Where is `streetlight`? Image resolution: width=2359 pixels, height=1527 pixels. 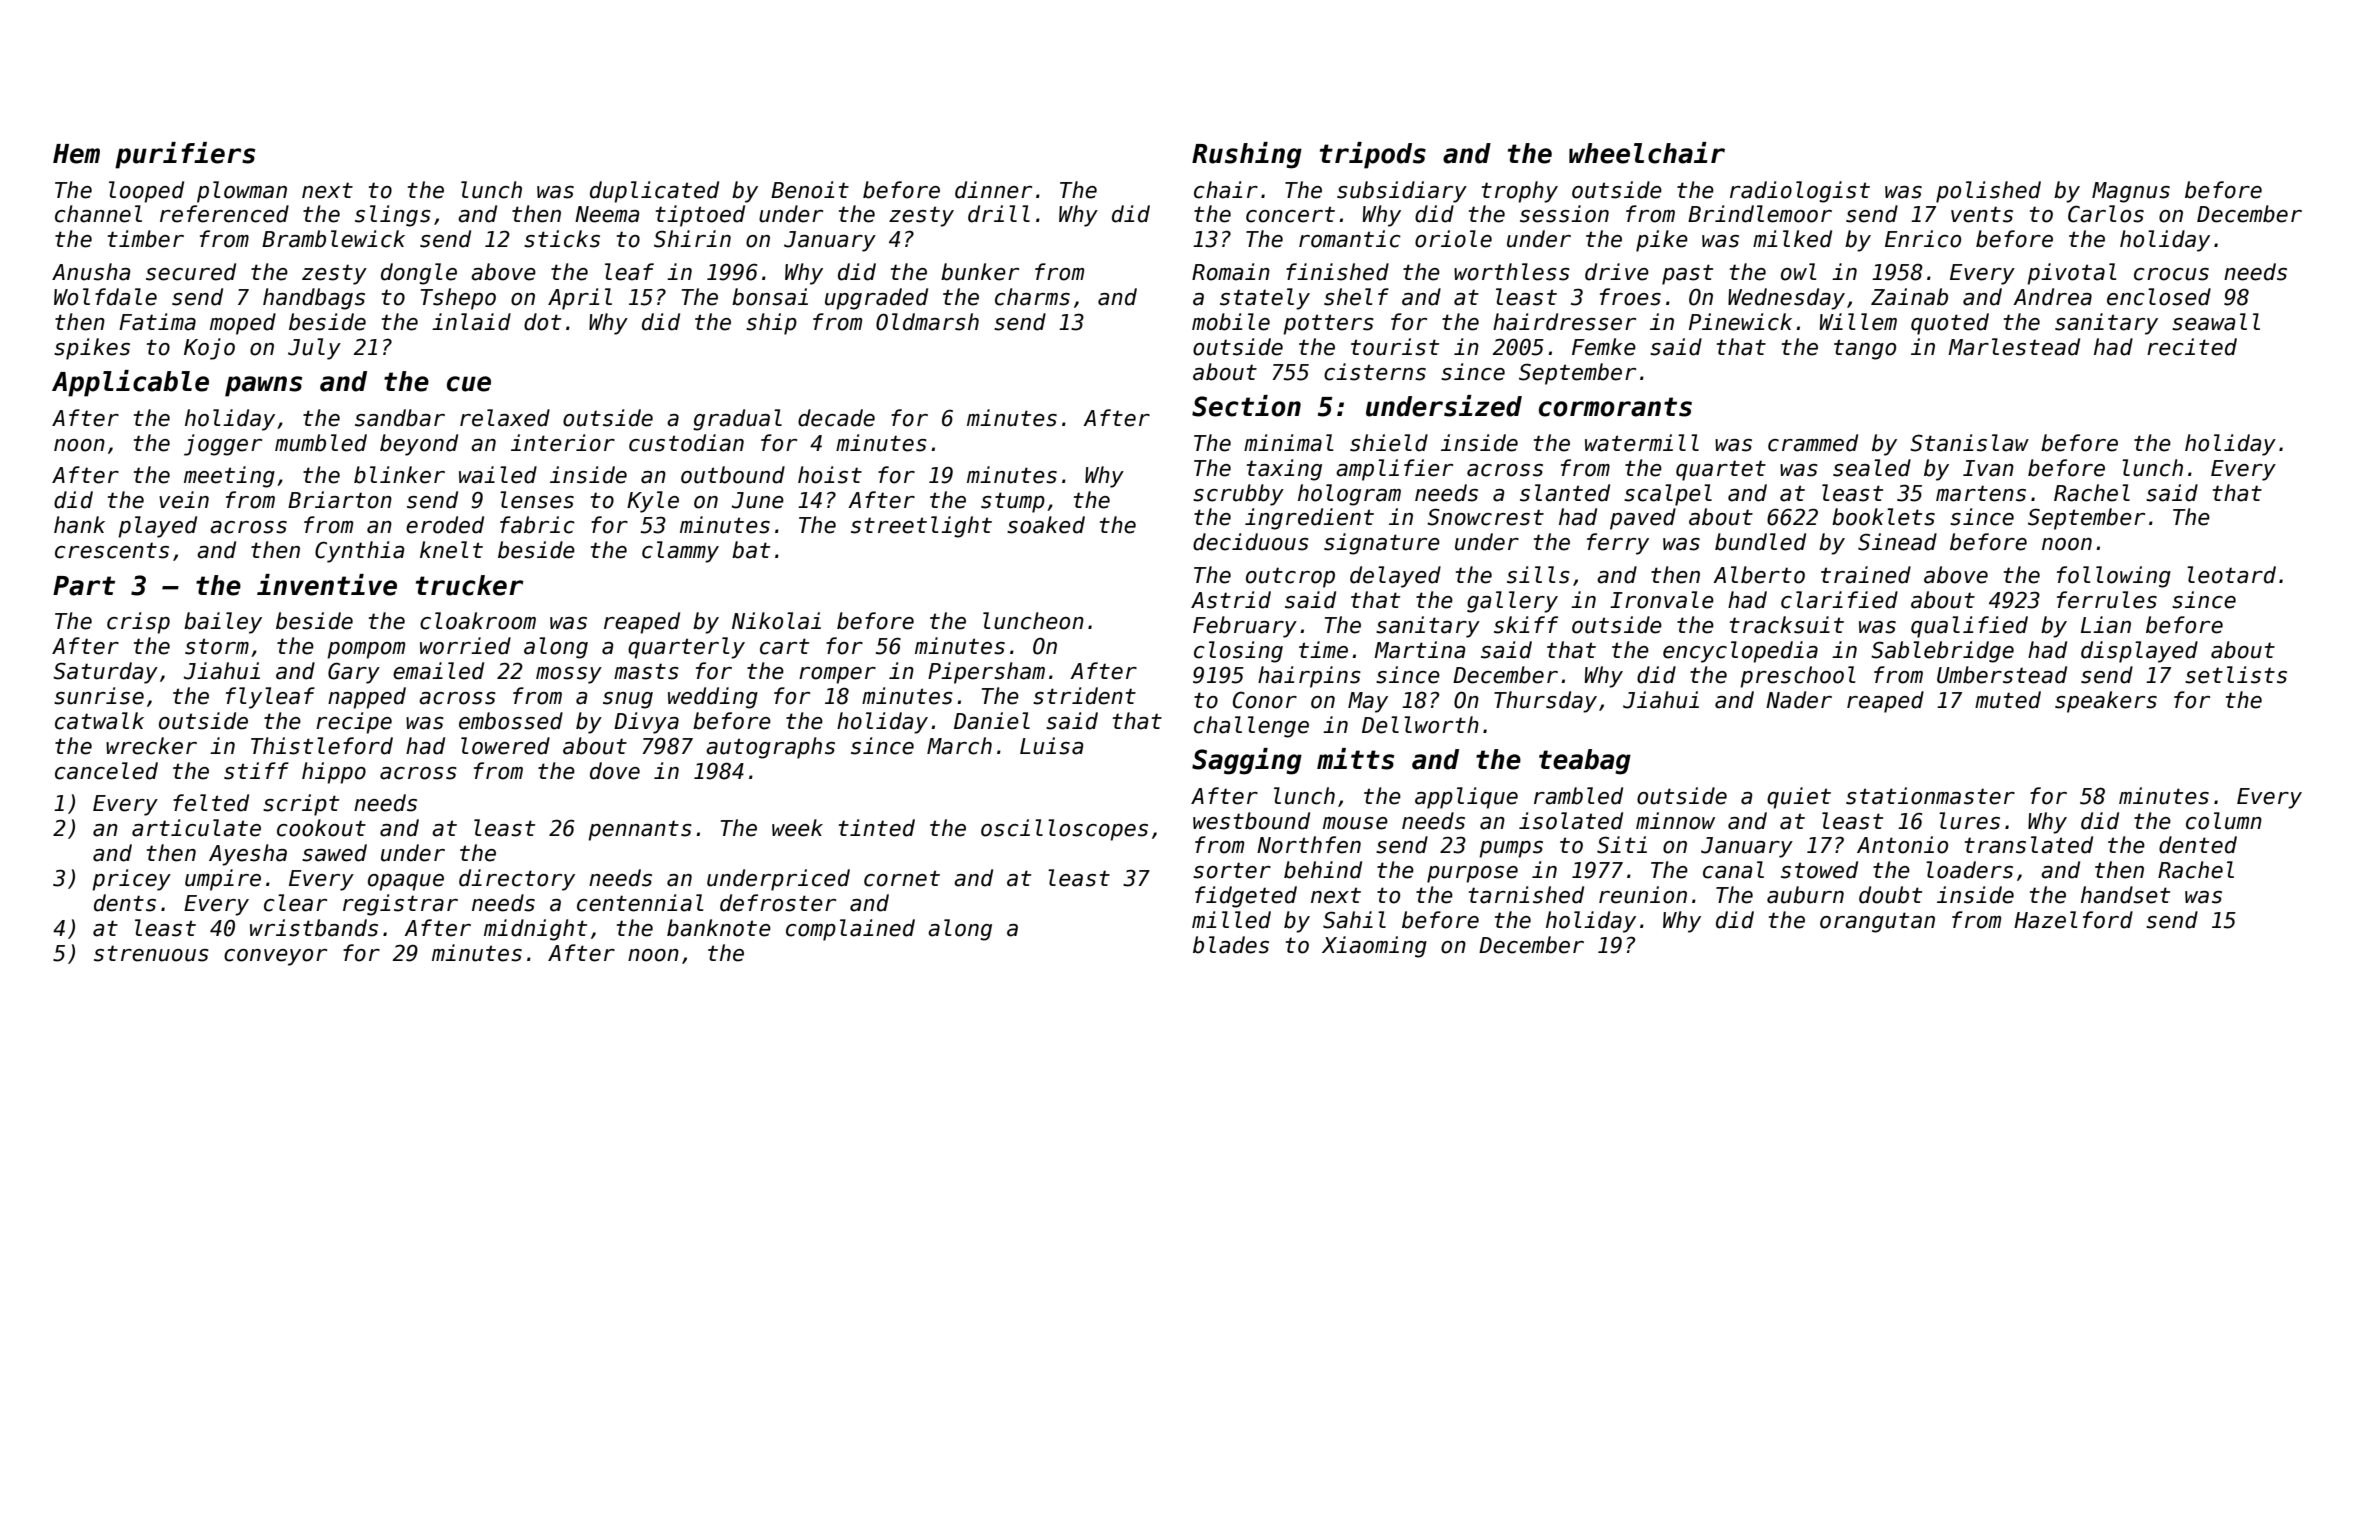
streetlight is located at coordinates (921, 527).
